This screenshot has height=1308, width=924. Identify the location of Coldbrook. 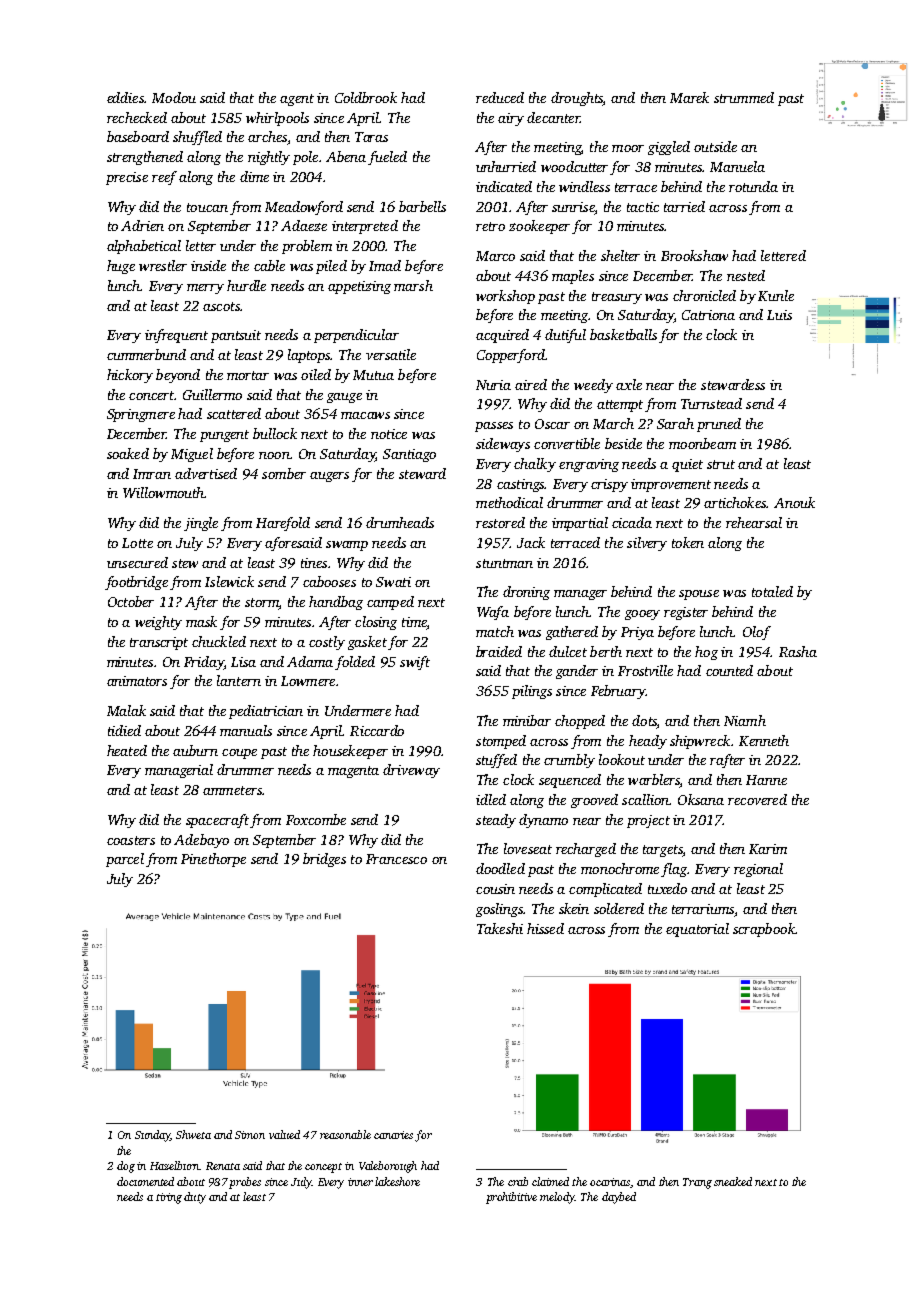
(366, 97).
